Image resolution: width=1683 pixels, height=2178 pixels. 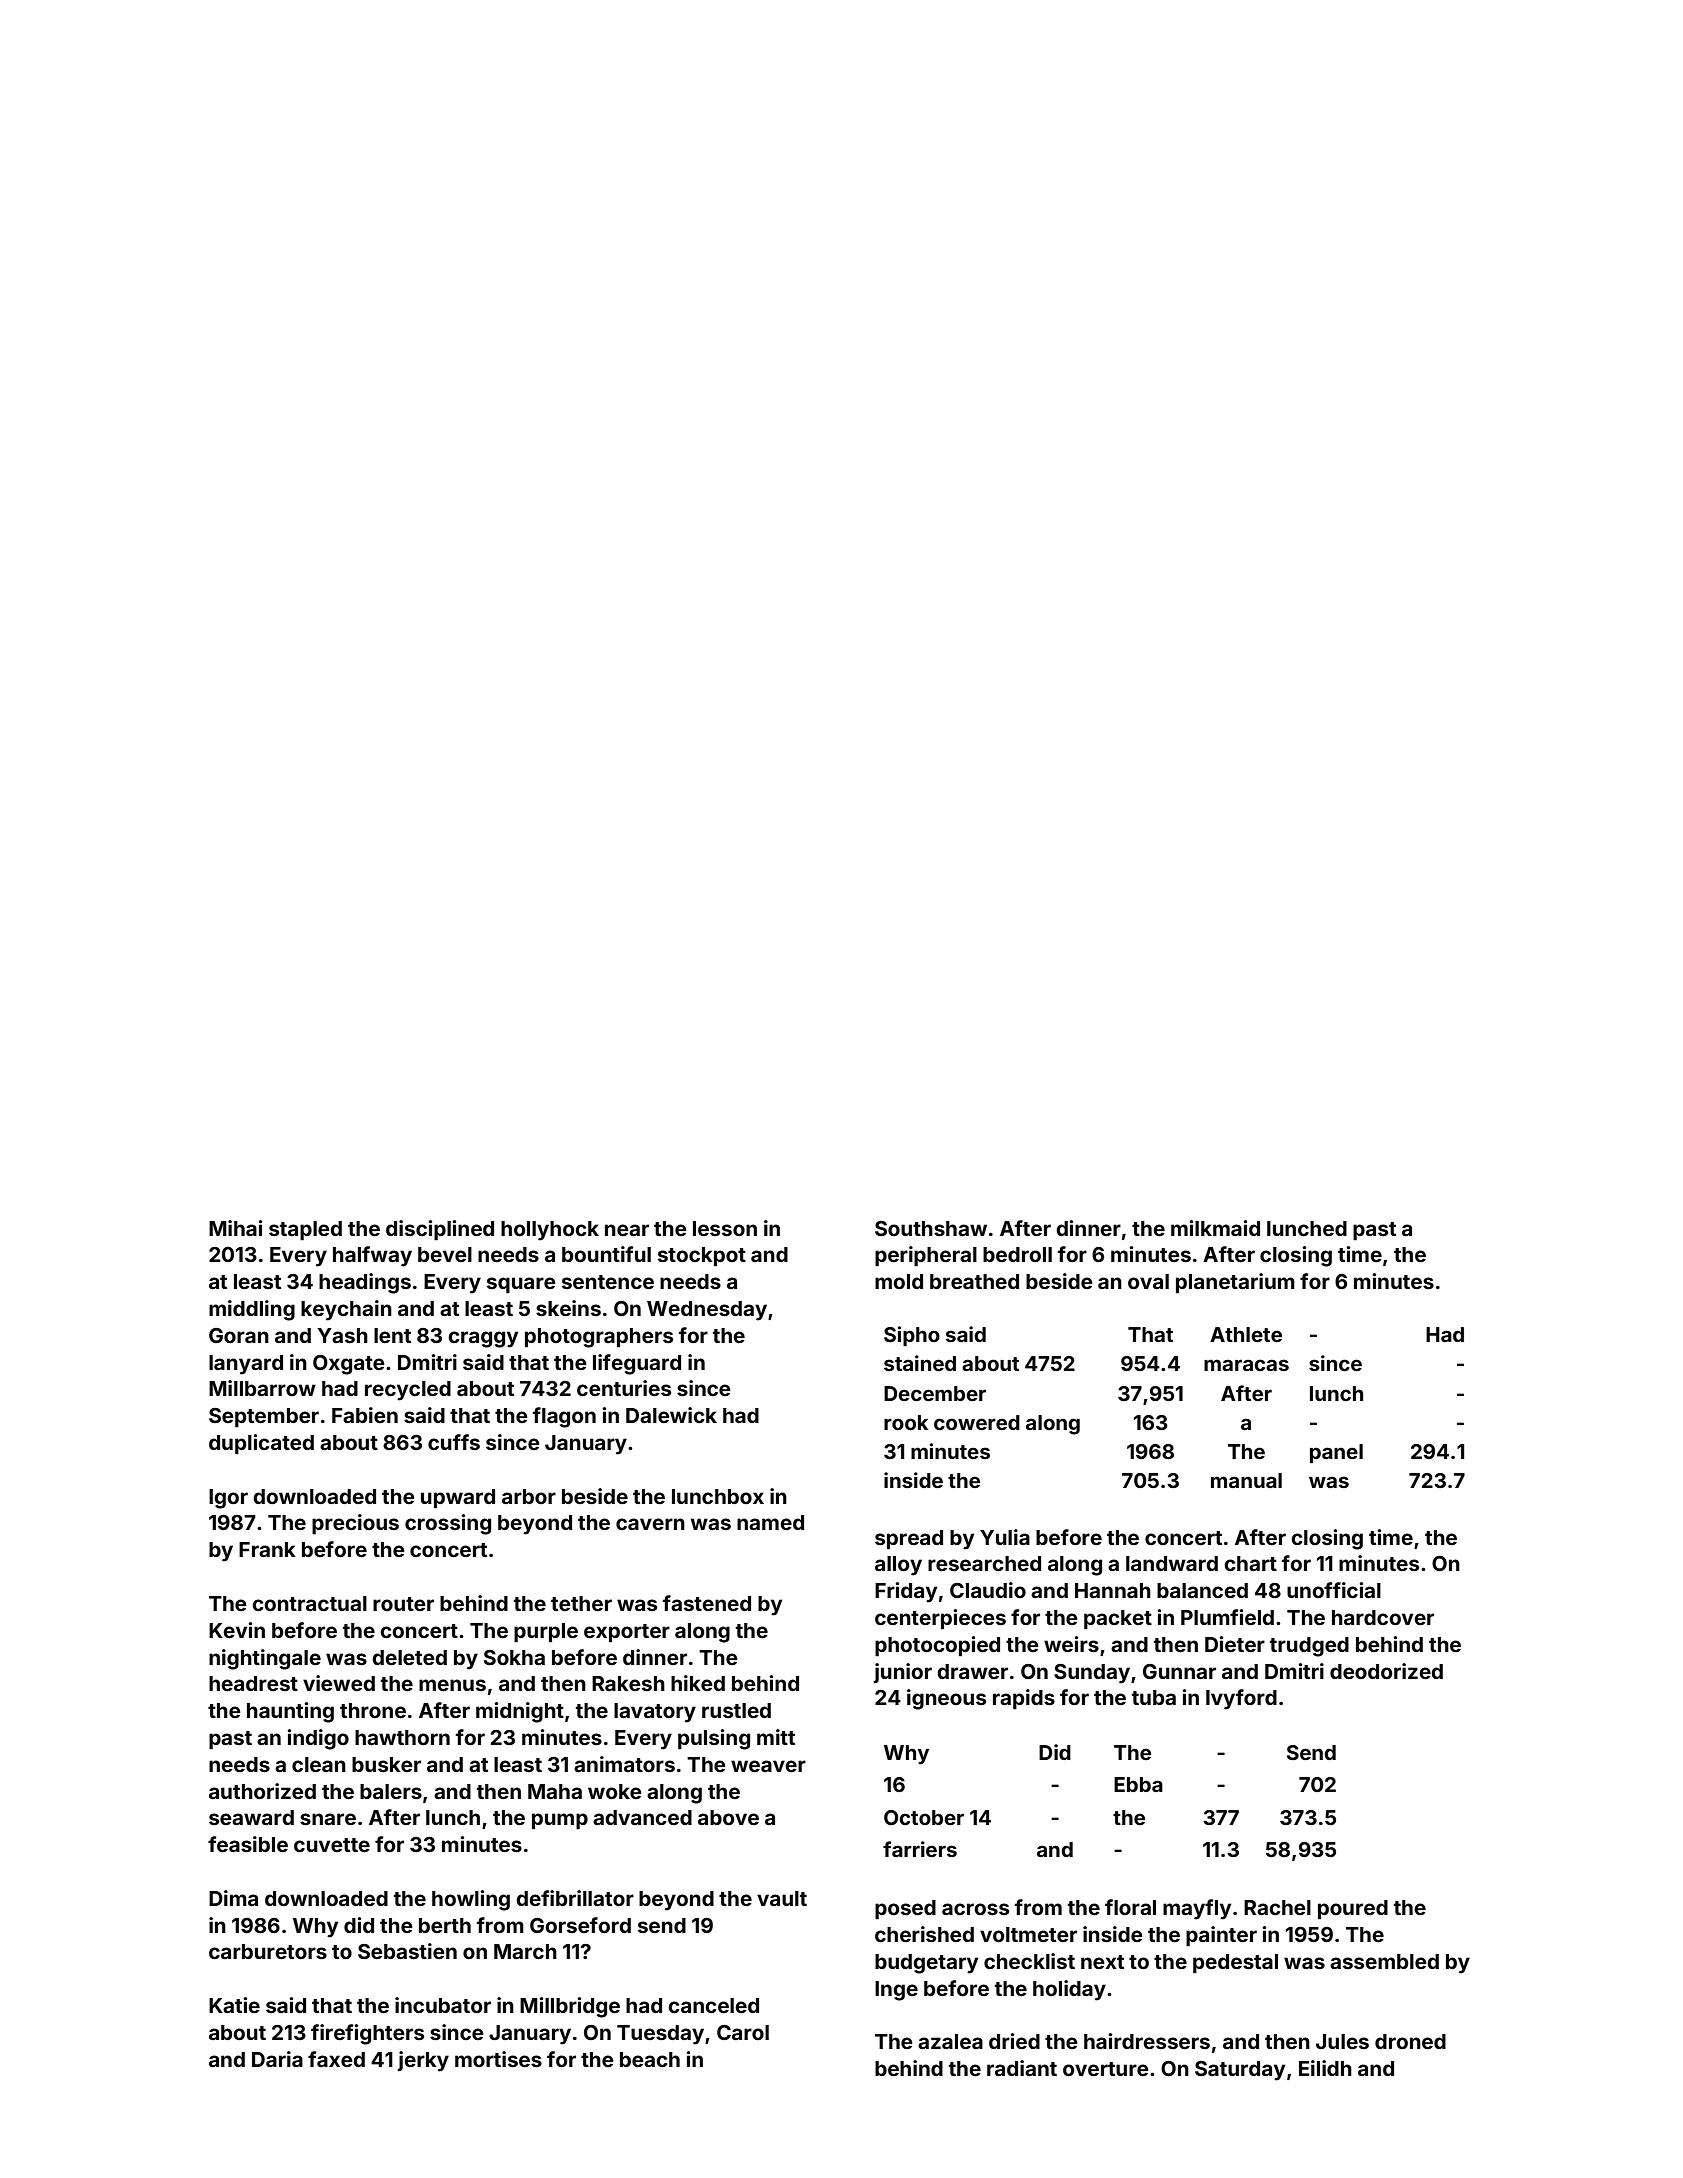 I want to click on Igor, so click(x=228, y=1499).
